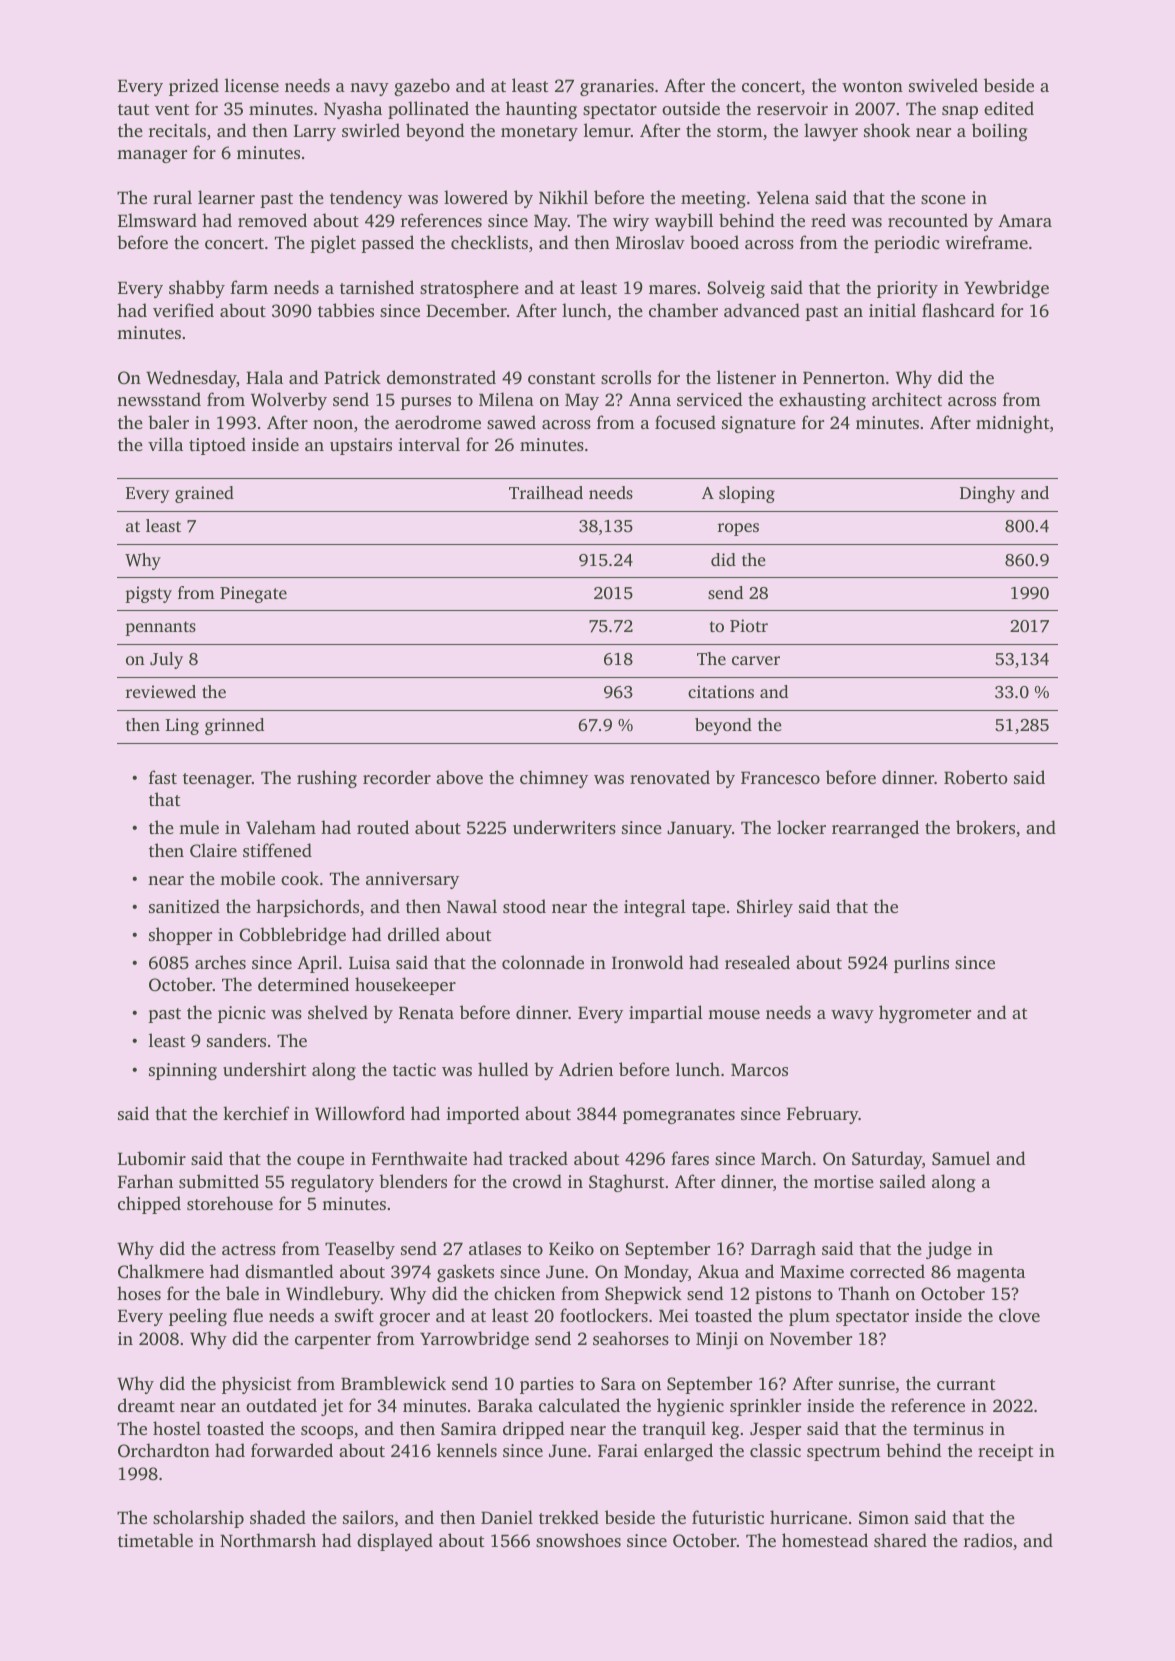 This document has width=1175, height=1661. I want to click on scone, so click(943, 199).
